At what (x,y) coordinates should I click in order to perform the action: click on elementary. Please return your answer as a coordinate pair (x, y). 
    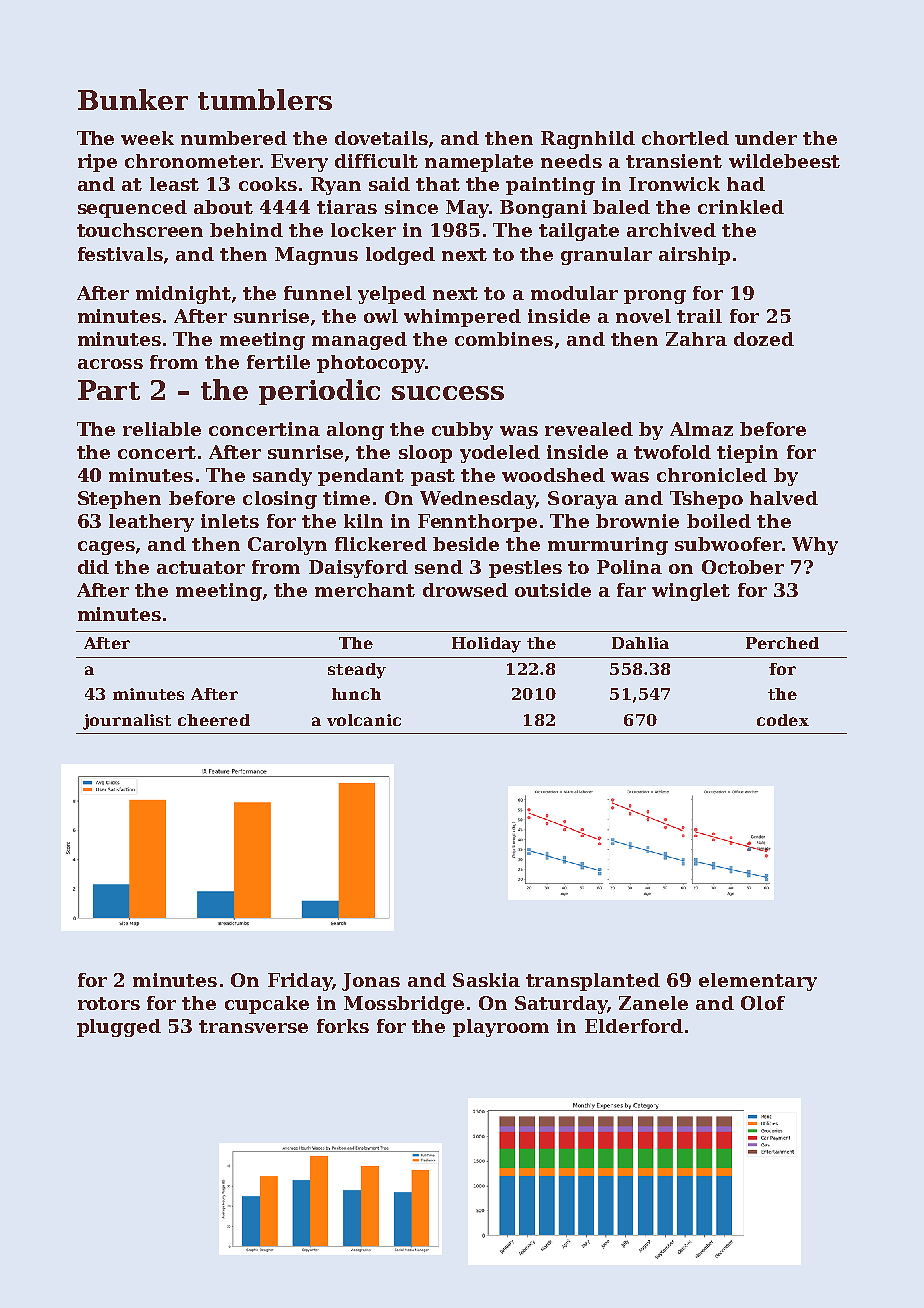
    Looking at the image, I should click on (758, 982).
